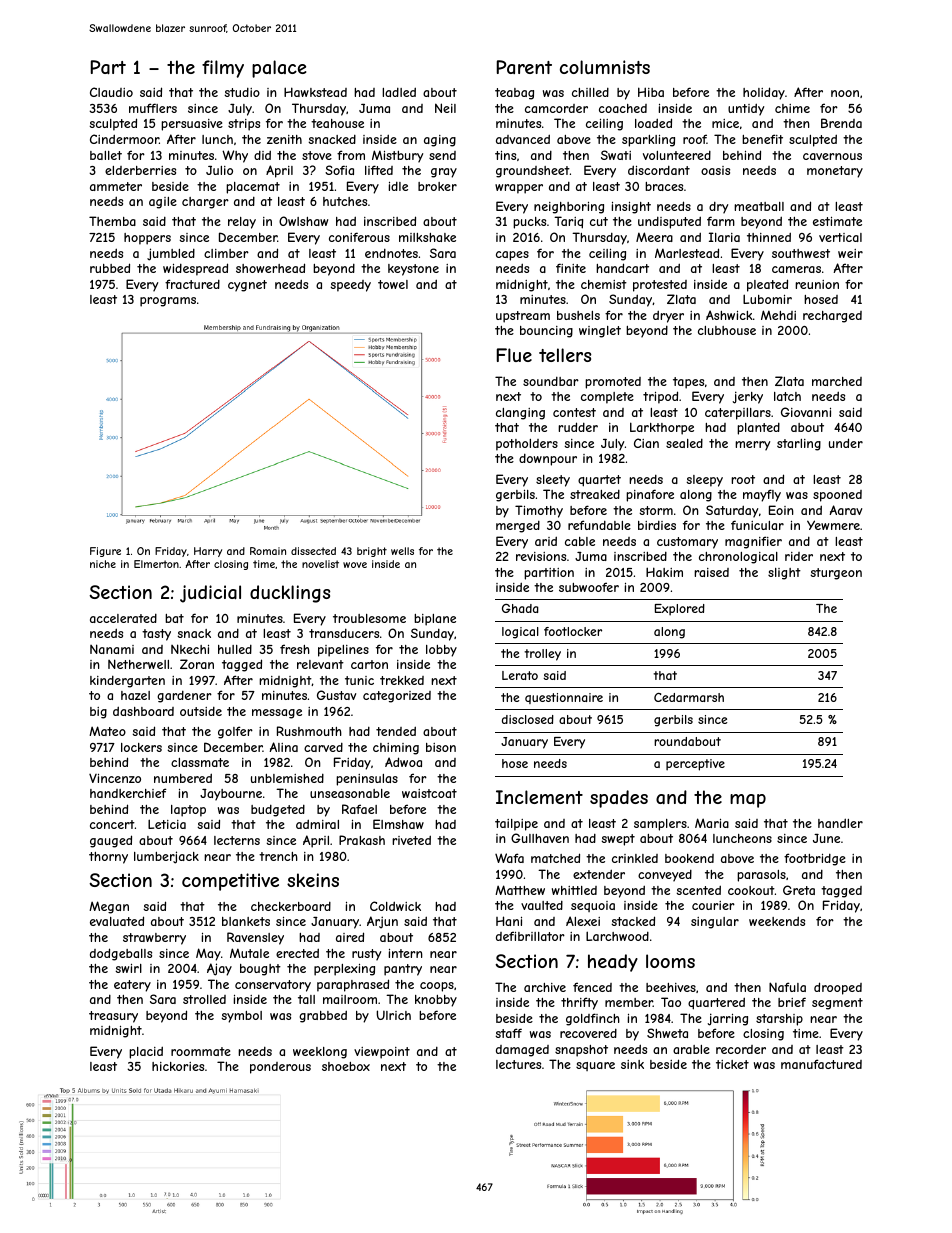  I want to click on weir, so click(850, 253).
